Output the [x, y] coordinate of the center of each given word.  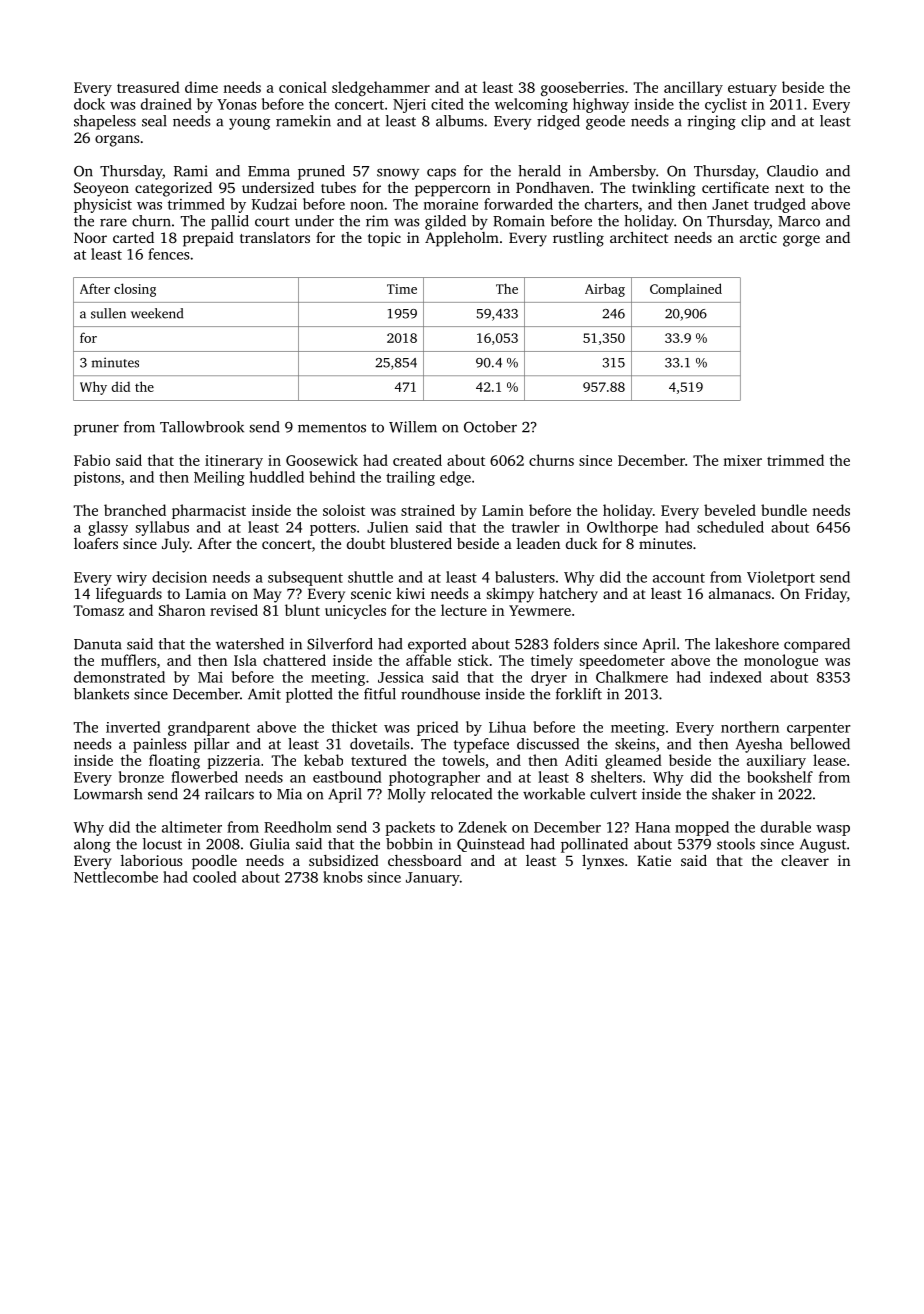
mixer [742, 460]
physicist [103, 205]
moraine [451, 204]
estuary [752, 89]
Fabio [92, 460]
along [92, 845]
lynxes [603, 862]
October [490, 427]
